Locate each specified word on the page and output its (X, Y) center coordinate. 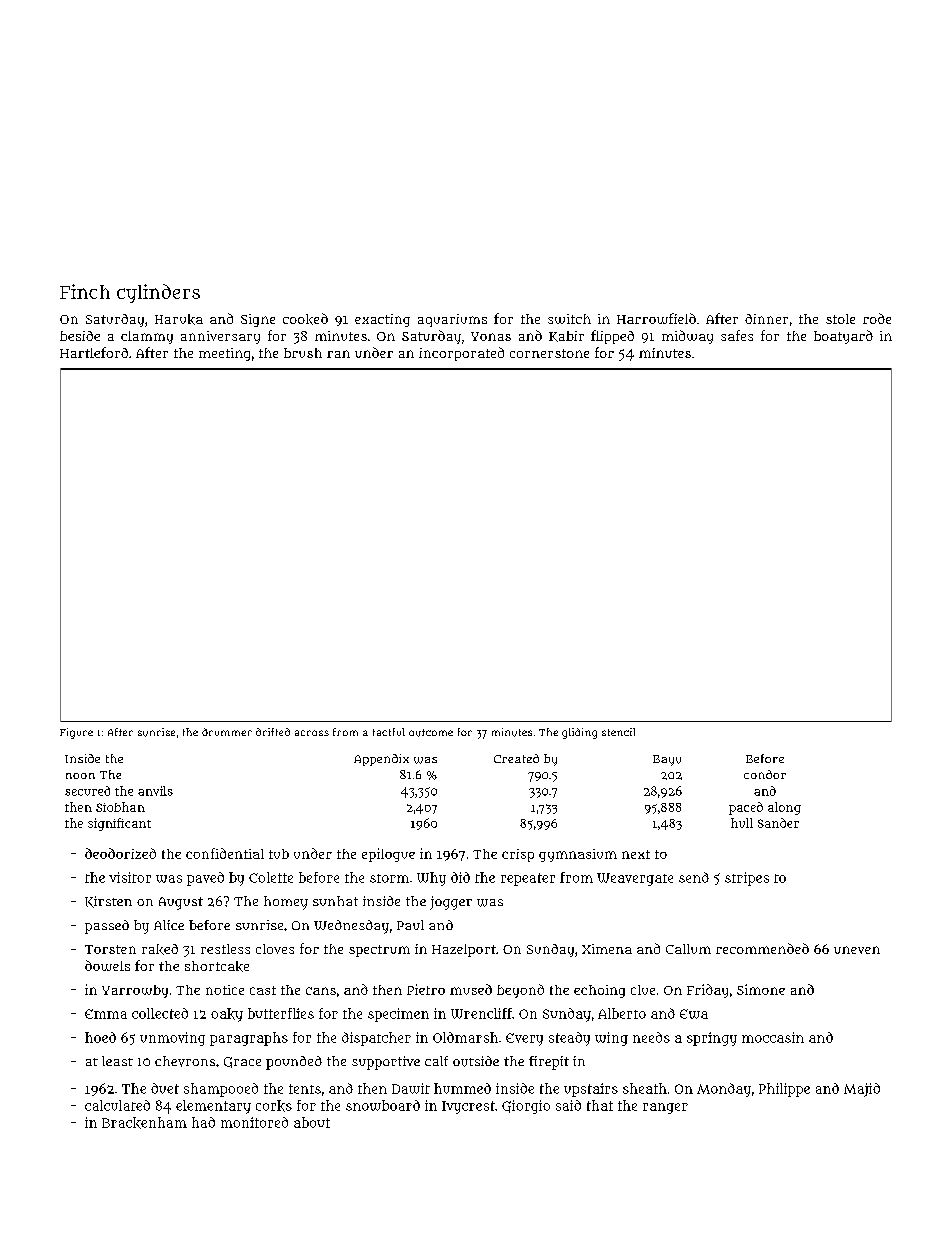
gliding (579, 733)
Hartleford (94, 352)
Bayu (667, 760)
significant (119, 824)
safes (737, 335)
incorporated (461, 354)
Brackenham (144, 1123)
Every (524, 1039)
